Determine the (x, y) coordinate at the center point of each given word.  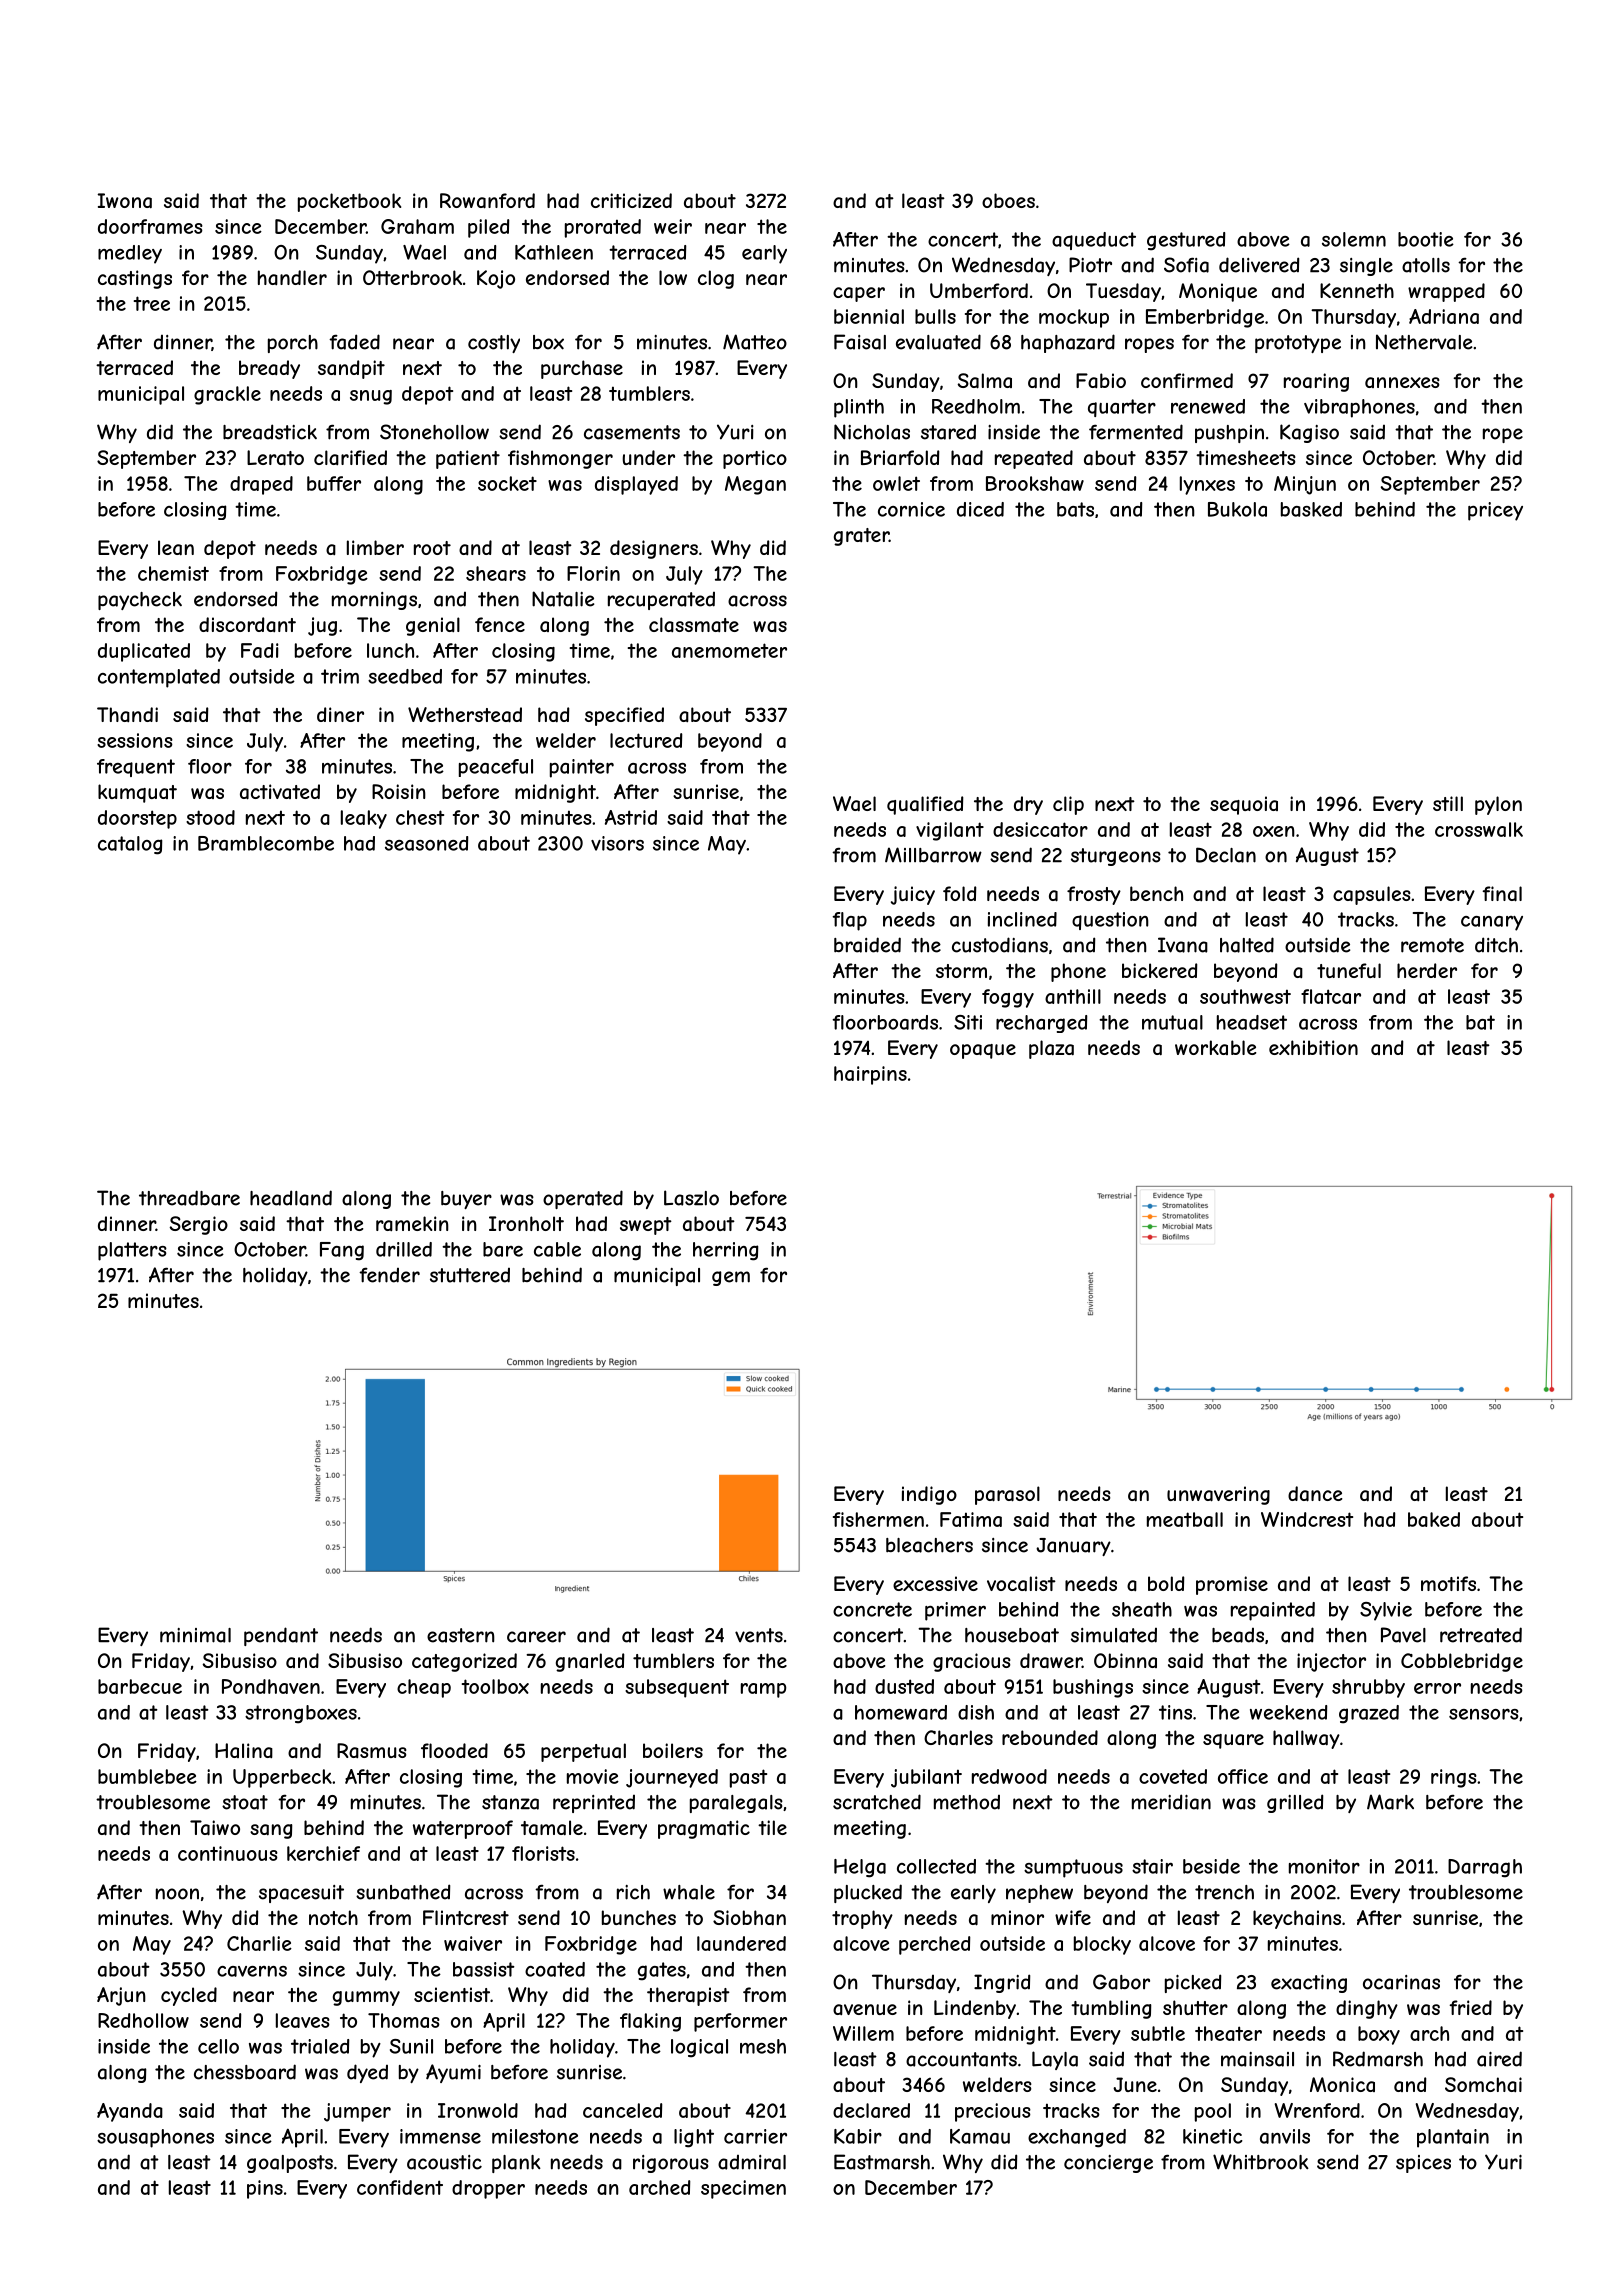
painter (582, 768)
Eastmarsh (882, 2162)
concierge (1108, 2164)
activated (280, 792)
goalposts (290, 2164)
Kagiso (1309, 433)
